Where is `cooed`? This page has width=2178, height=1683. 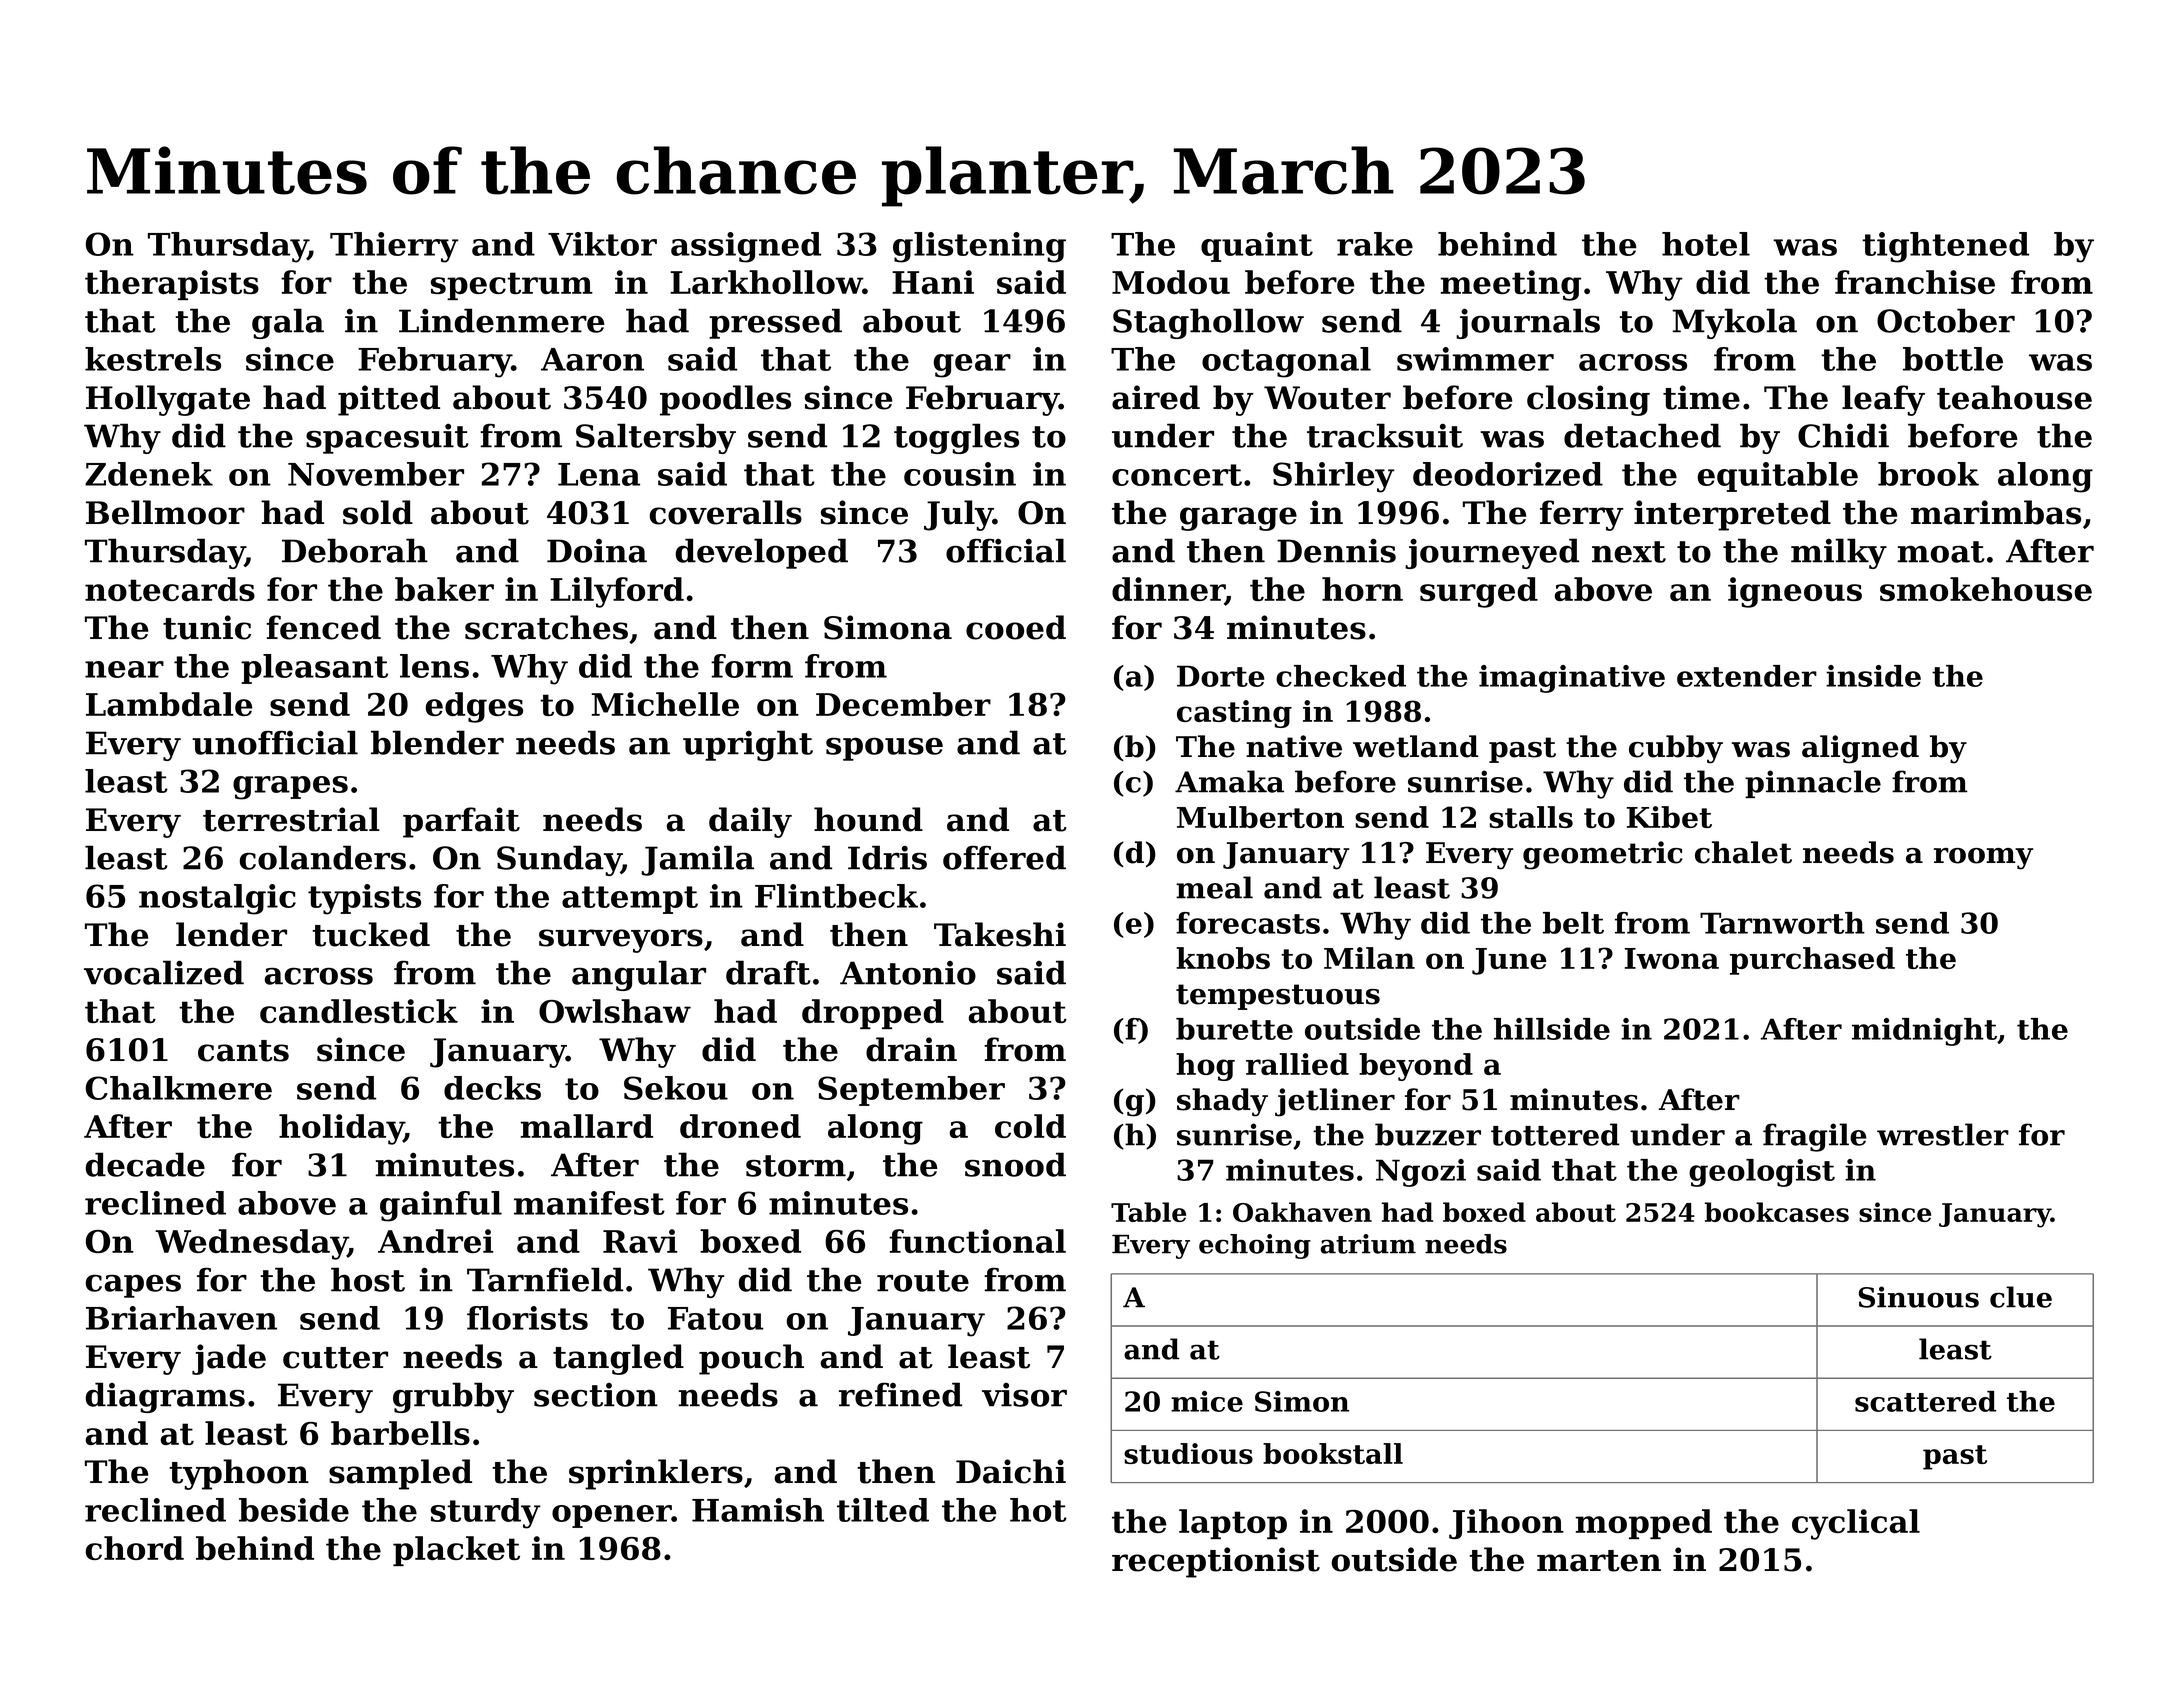 cooed is located at coordinates (1016, 627).
